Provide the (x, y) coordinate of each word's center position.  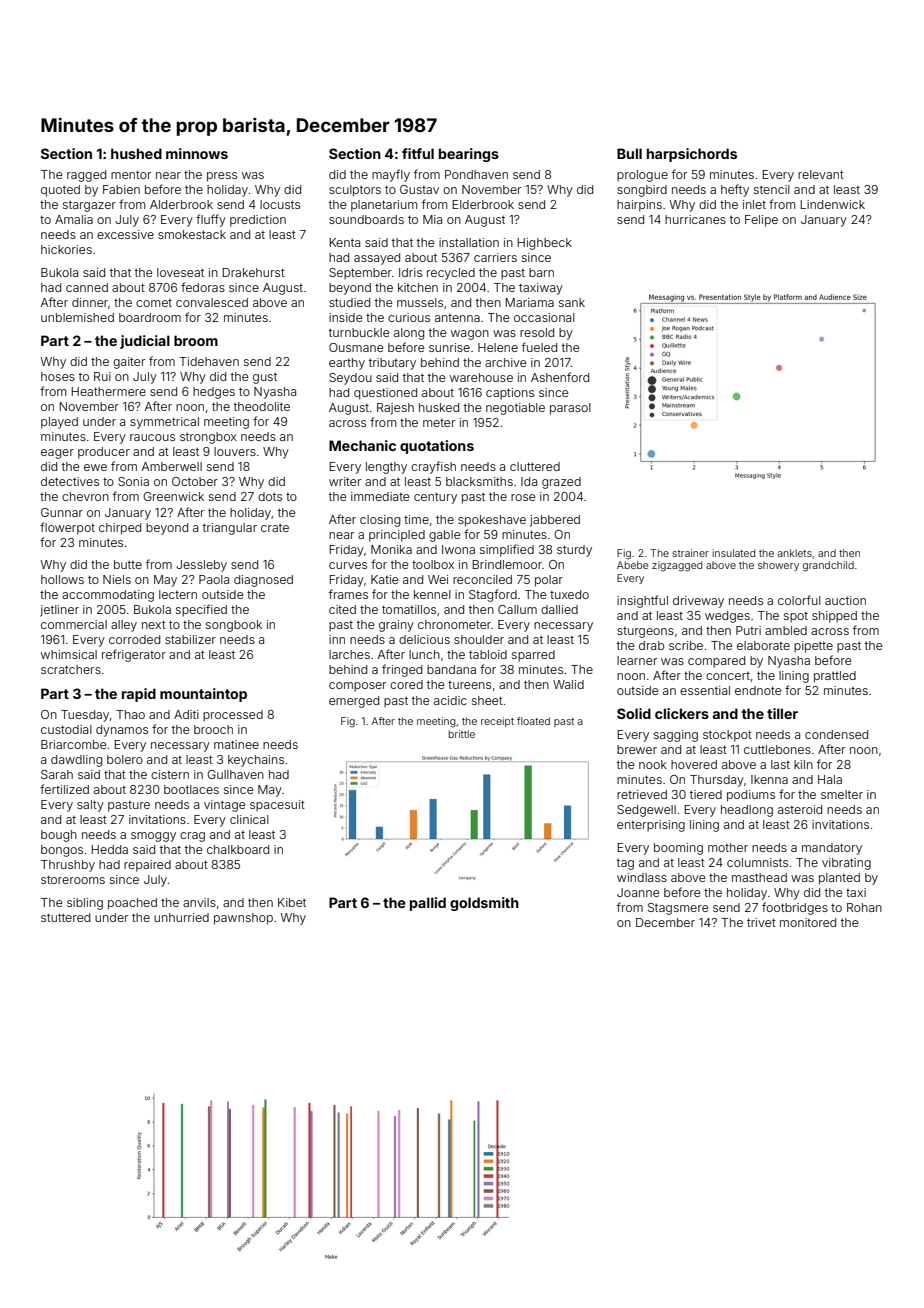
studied (349, 302)
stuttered (65, 917)
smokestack (192, 234)
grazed (561, 483)
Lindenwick (833, 204)
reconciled (482, 579)
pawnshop (243, 919)
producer (104, 453)
